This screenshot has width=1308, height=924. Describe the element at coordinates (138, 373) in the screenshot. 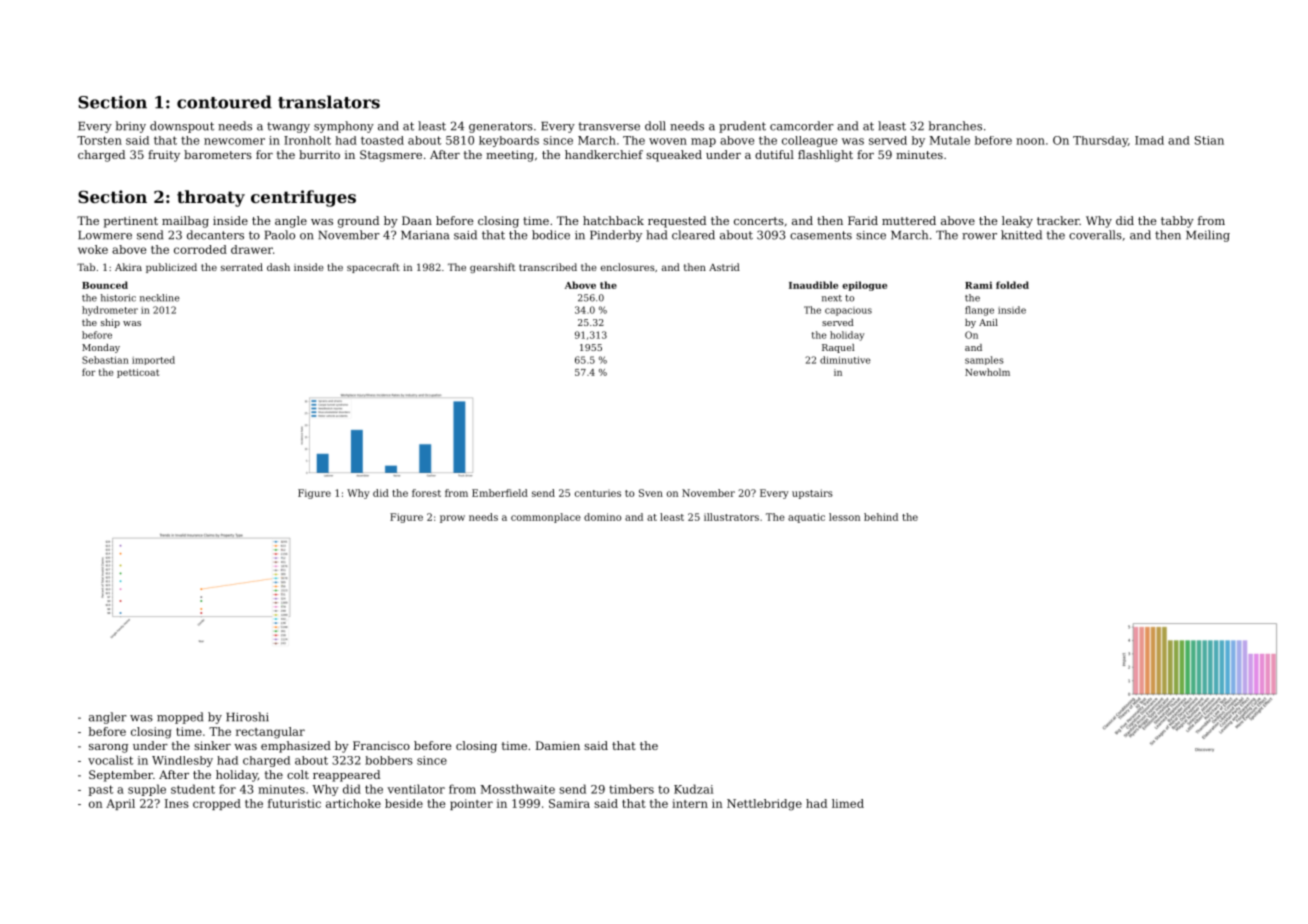

I see `petticoat` at that location.
